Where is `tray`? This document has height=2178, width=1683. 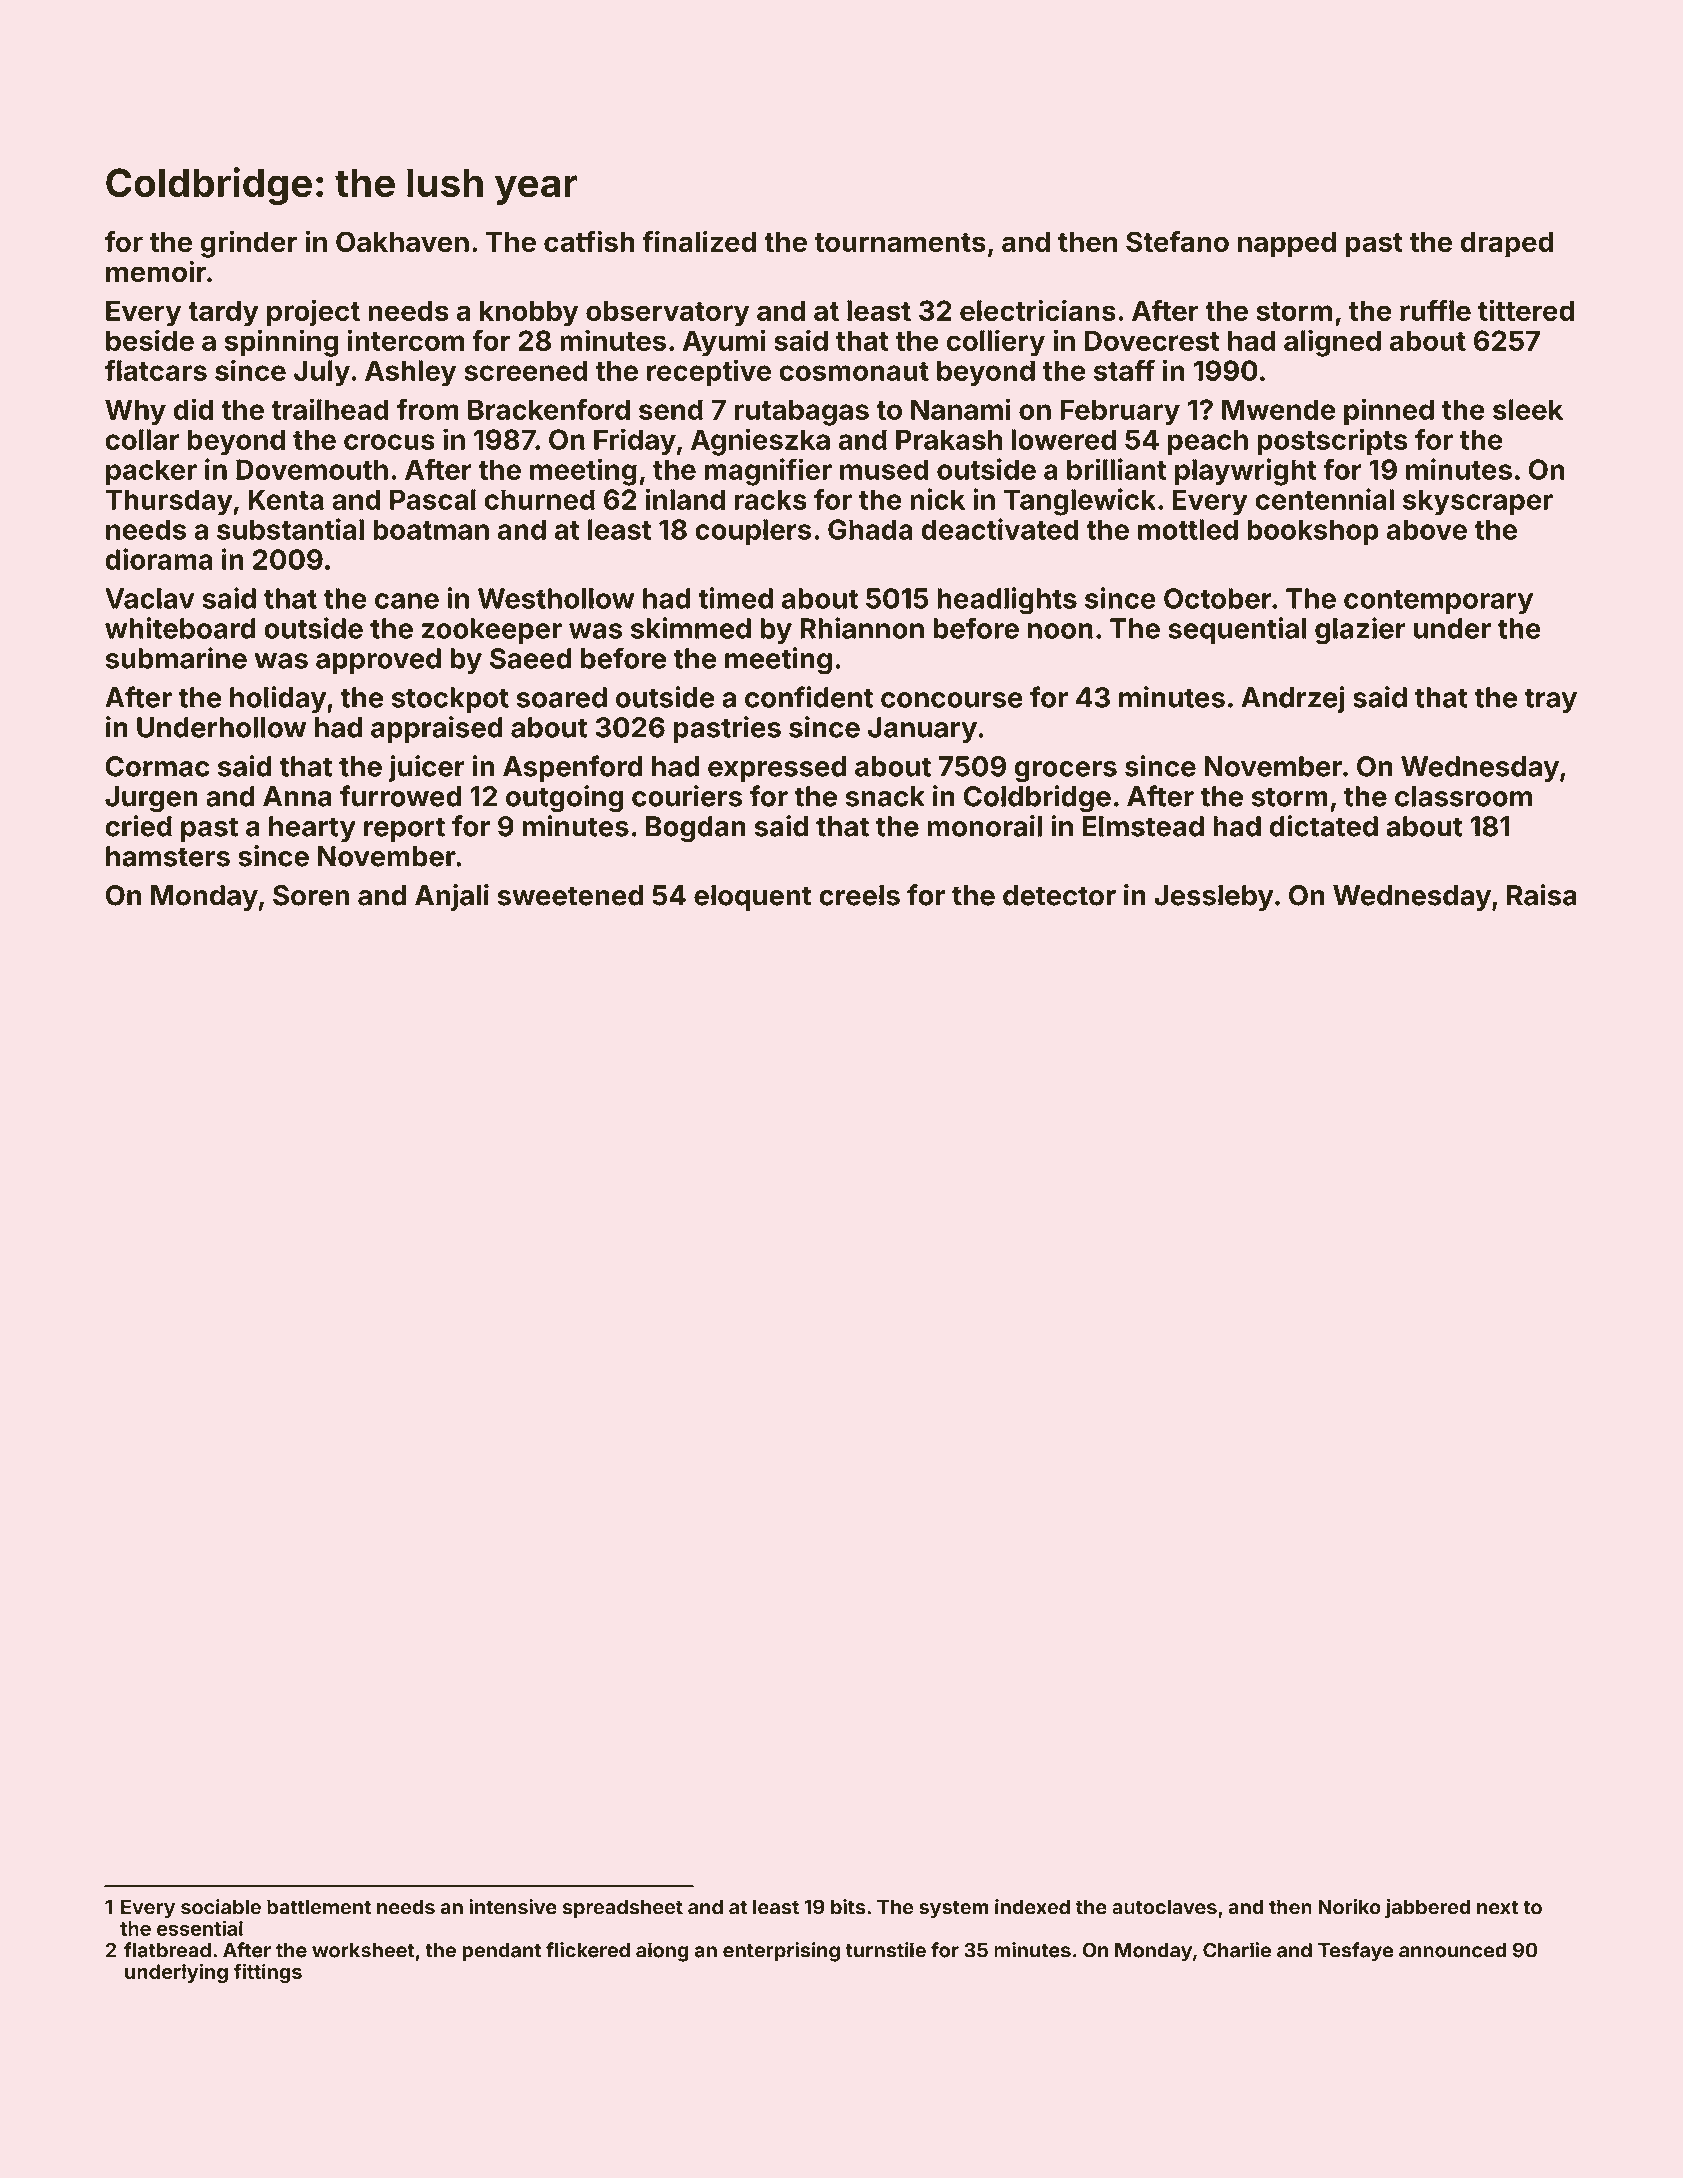 tray is located at coordinates (1551, 701).
